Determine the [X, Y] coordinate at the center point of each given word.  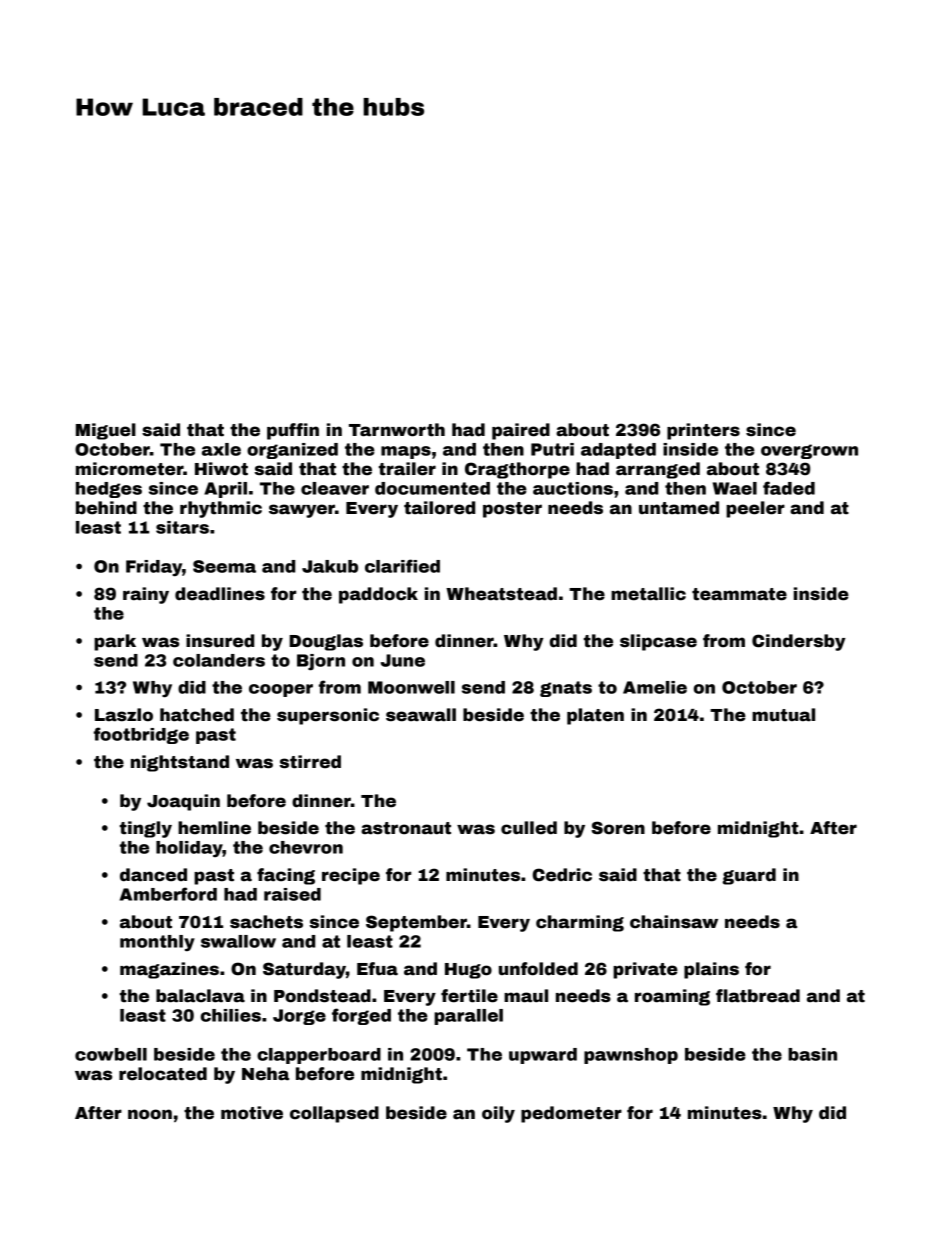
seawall [421, 715]
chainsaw [674, 922]
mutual [783, 715]
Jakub [330, 566]
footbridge [141, 735]
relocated [163, 1074]
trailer [407, 469]
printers [703, 431]
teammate [739, 594]
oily [498, 1114]
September [416, 923]
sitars [182, 527]
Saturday [304, 970]
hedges [109, 490]
